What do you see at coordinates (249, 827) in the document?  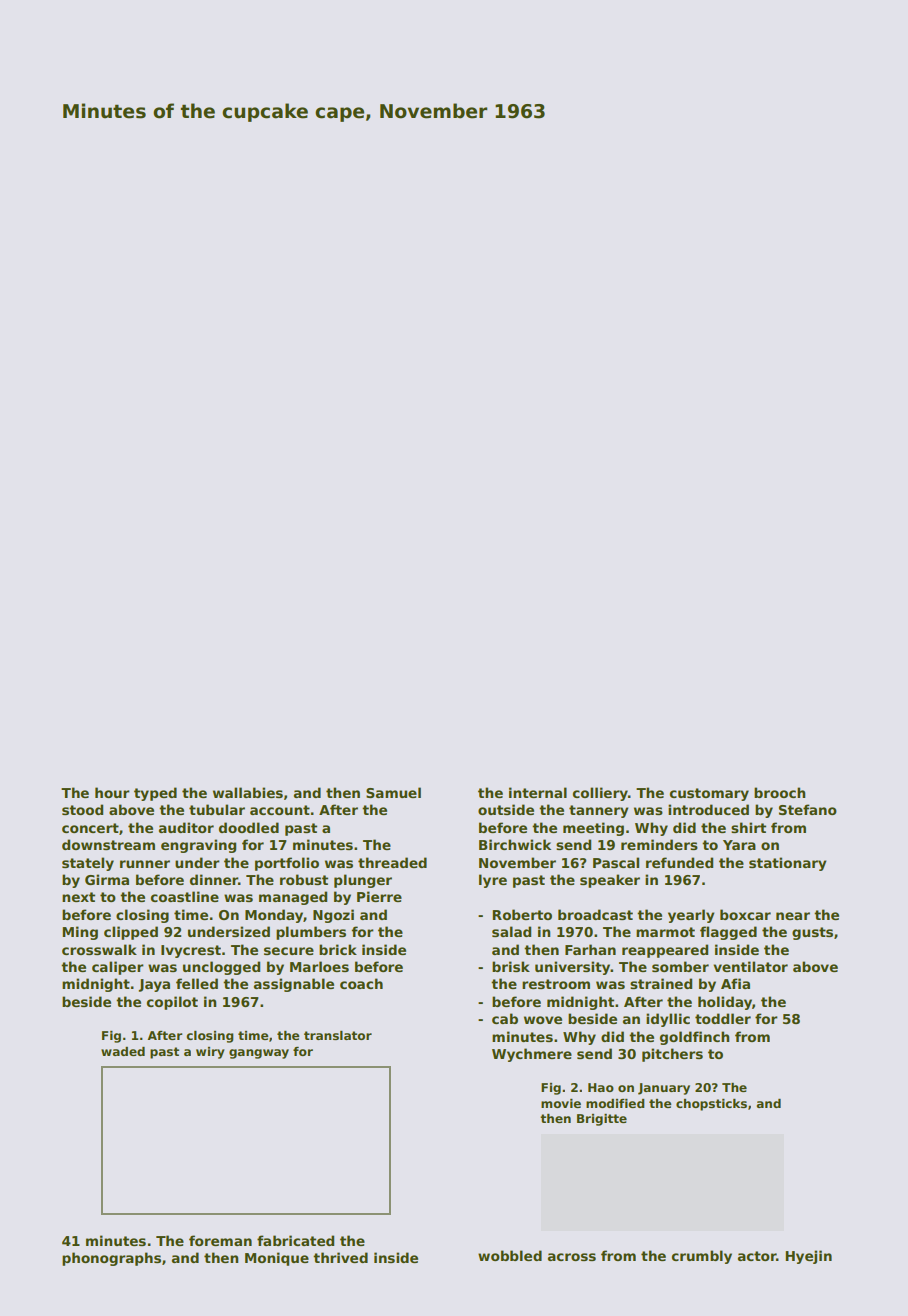 I see `doodled` at bounding box center [249, 827].
